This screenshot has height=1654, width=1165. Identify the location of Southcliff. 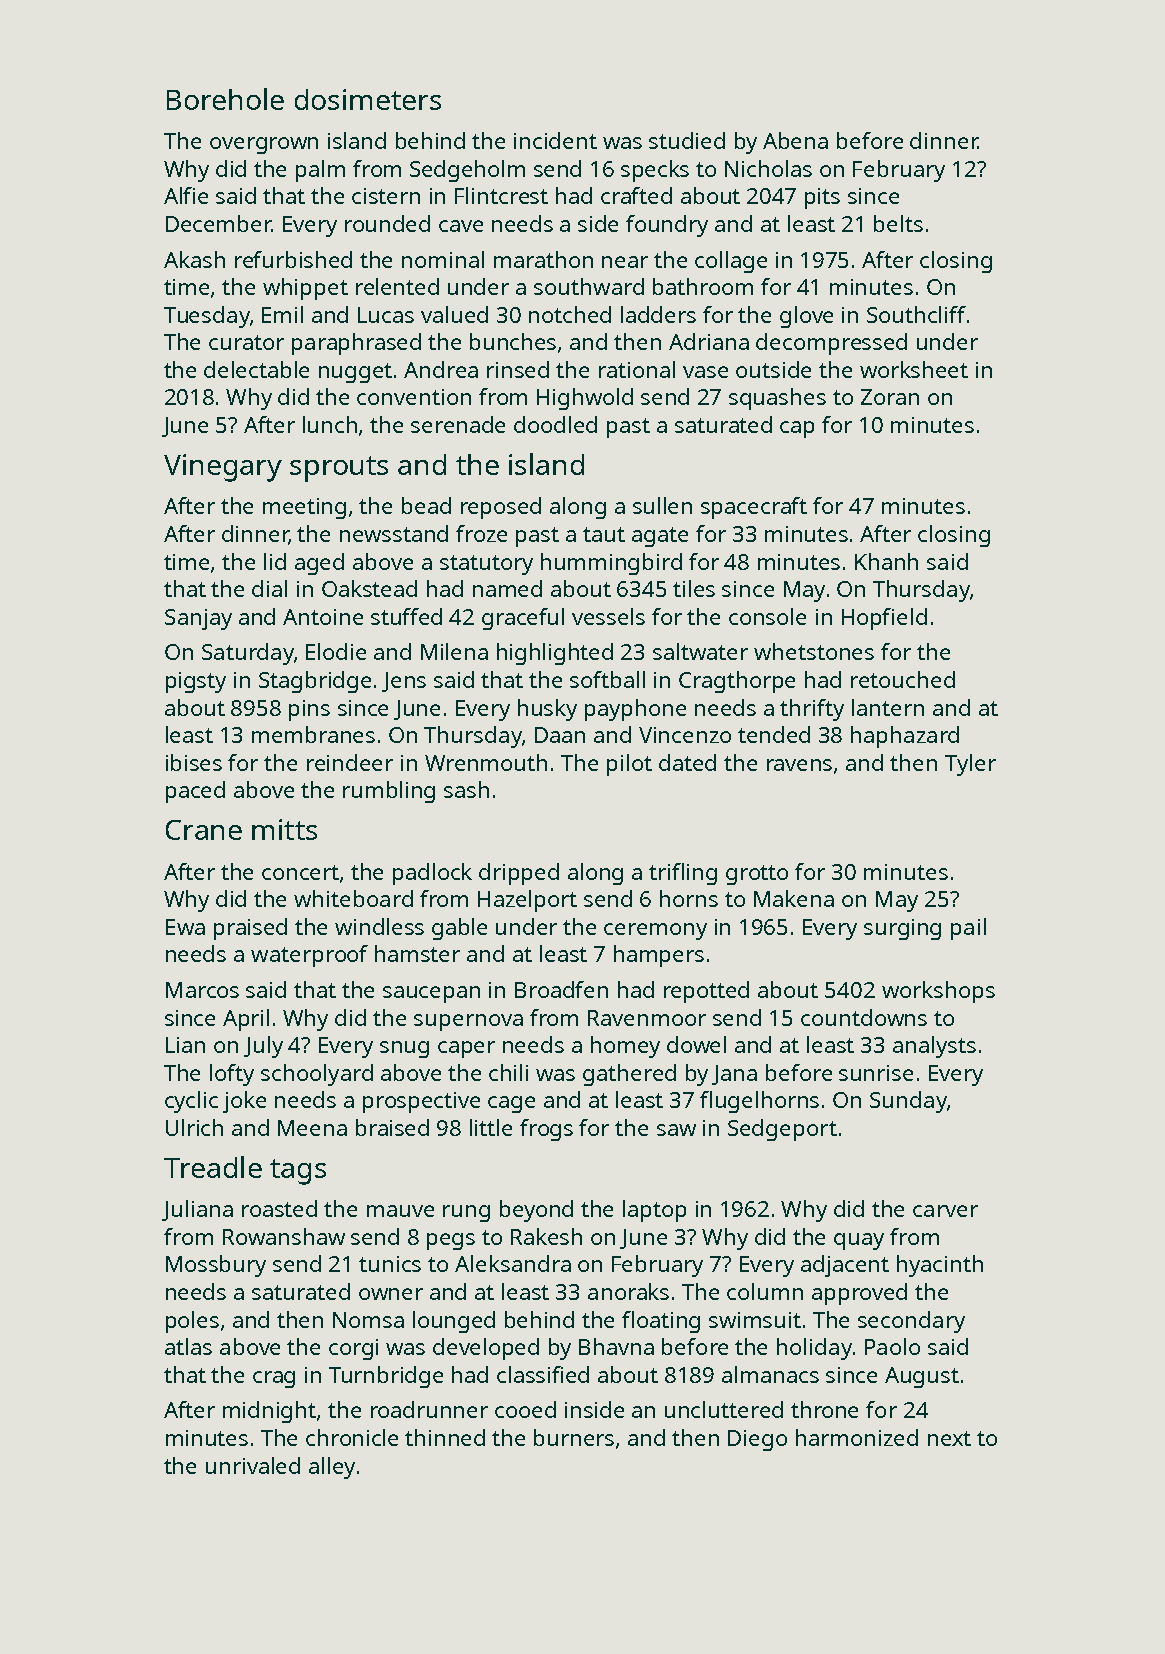
(916, 314).
